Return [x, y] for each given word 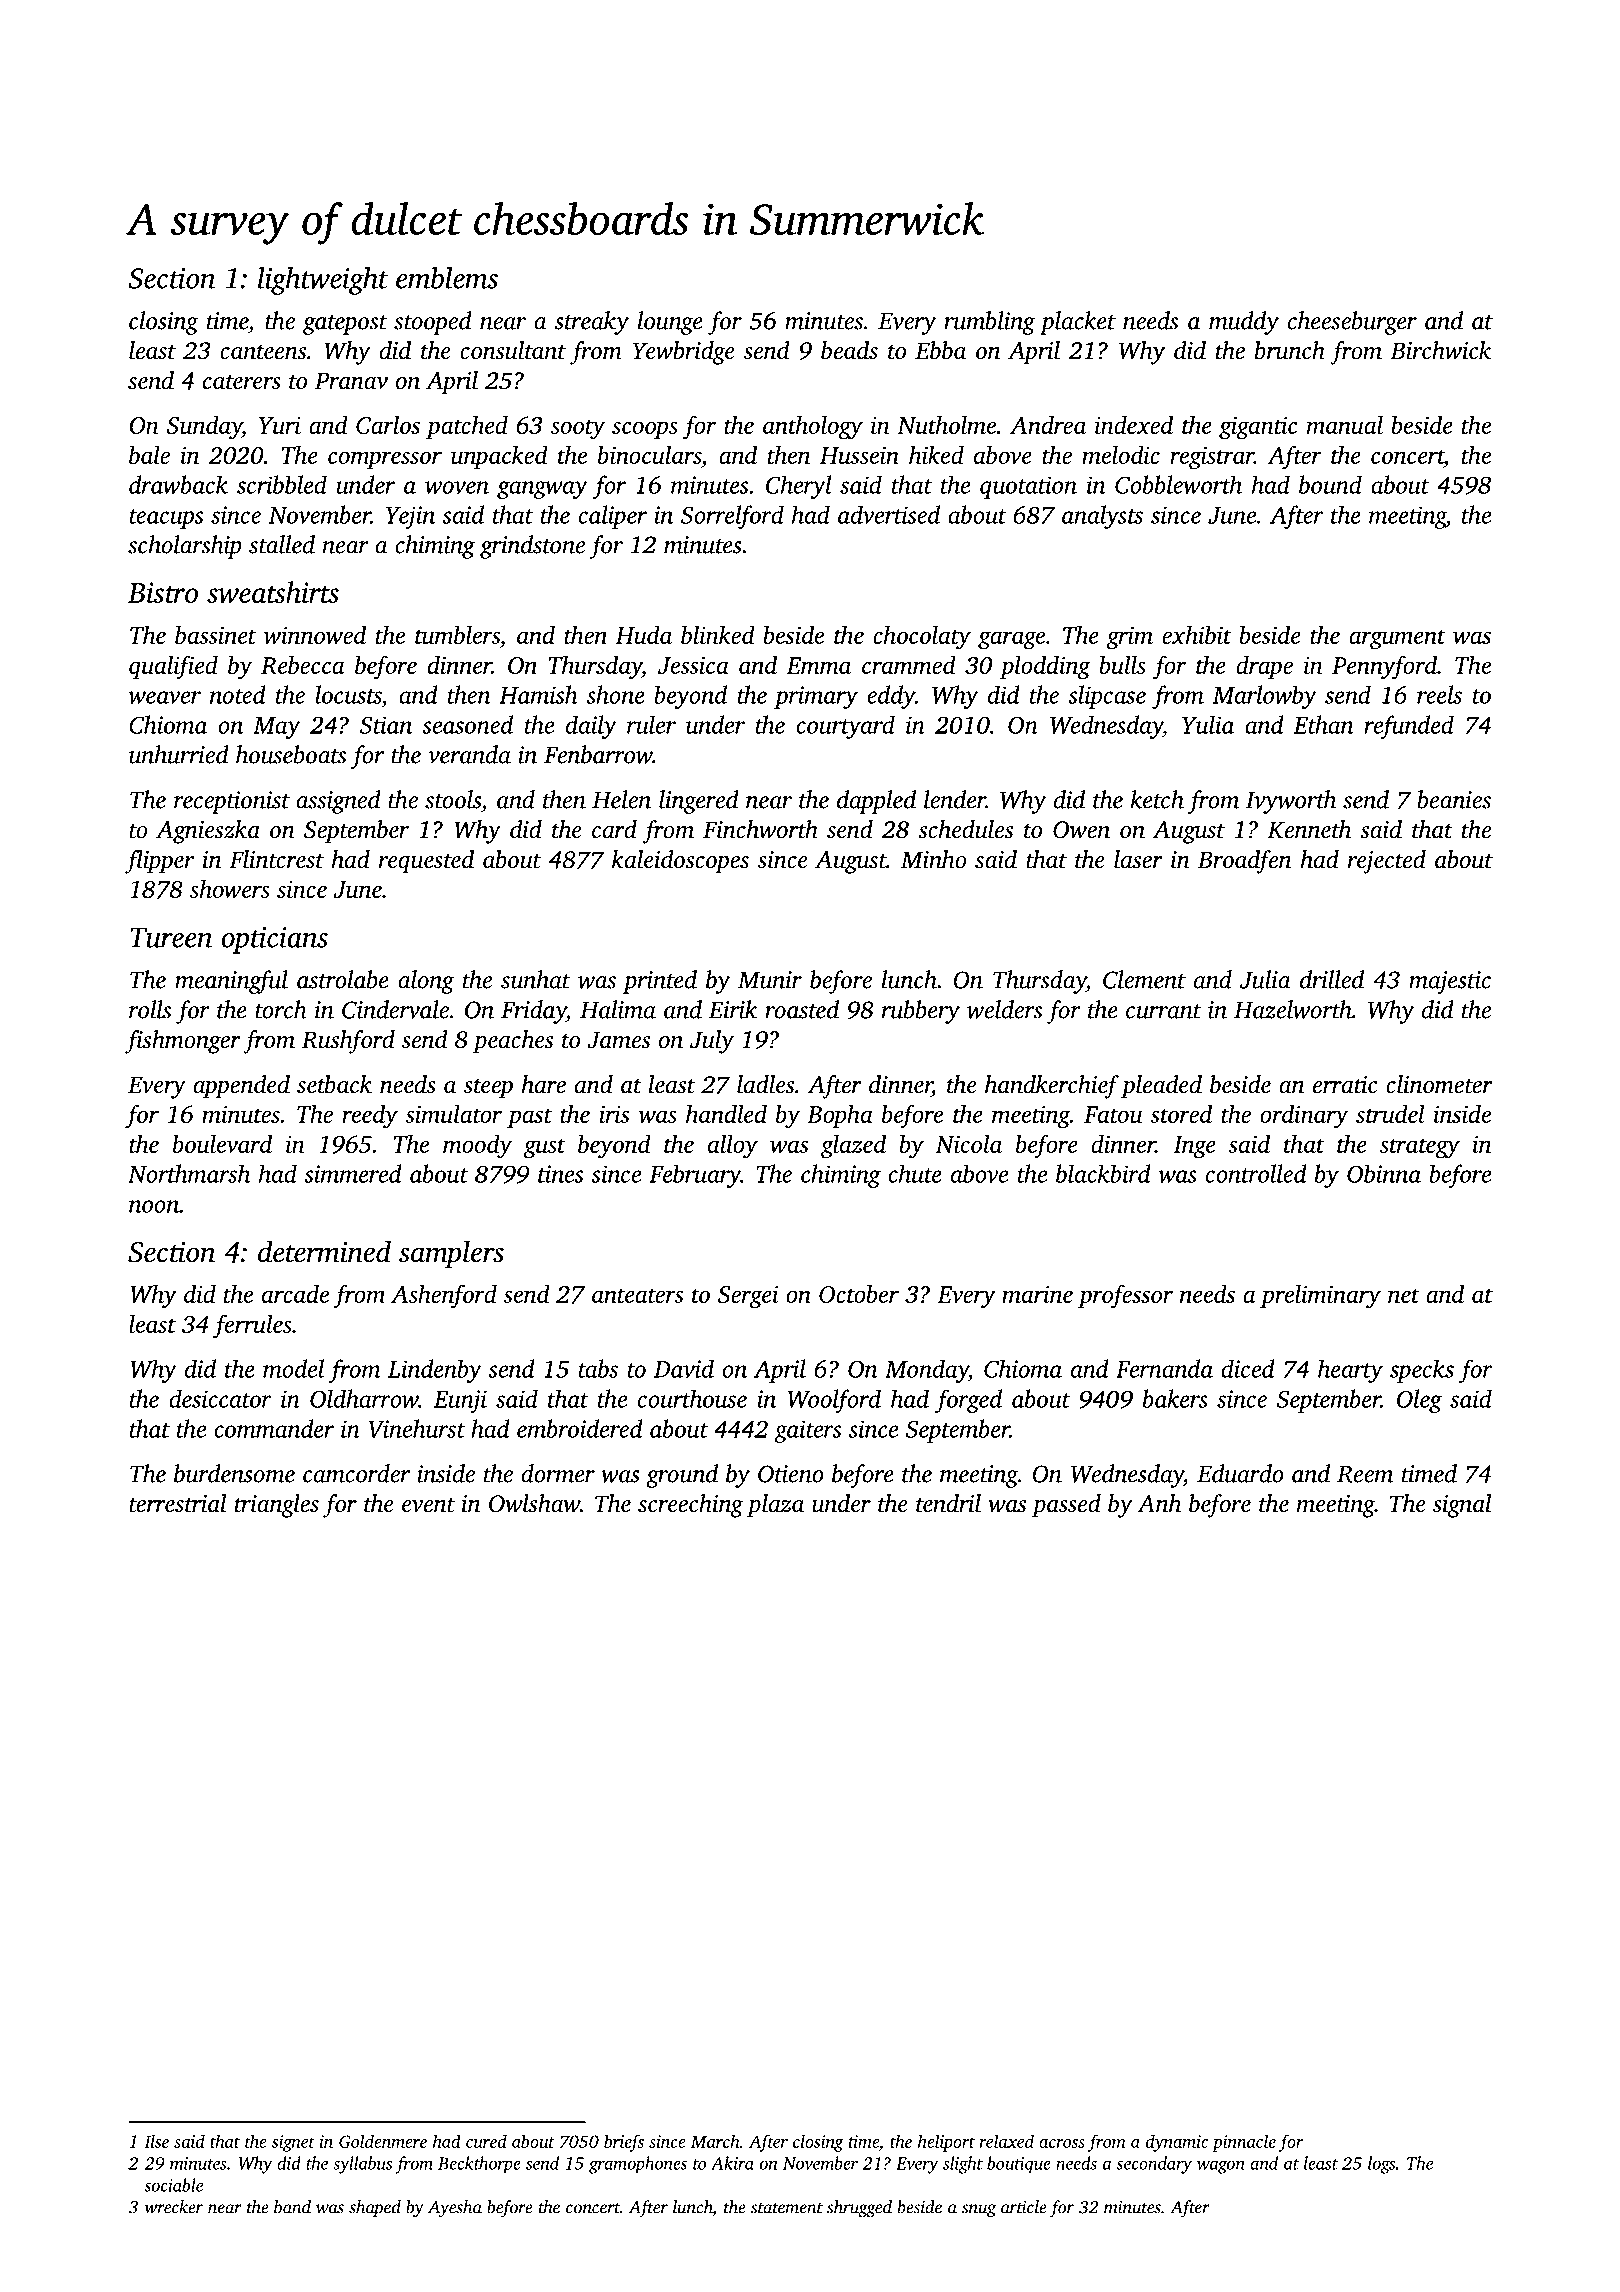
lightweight [323, 281]
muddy [1244, 323]
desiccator [220, 1398]
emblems [447, 278]
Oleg [1419, 1401]
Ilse [156, 2141]
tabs [598, 1368]
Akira [732, 2163]
